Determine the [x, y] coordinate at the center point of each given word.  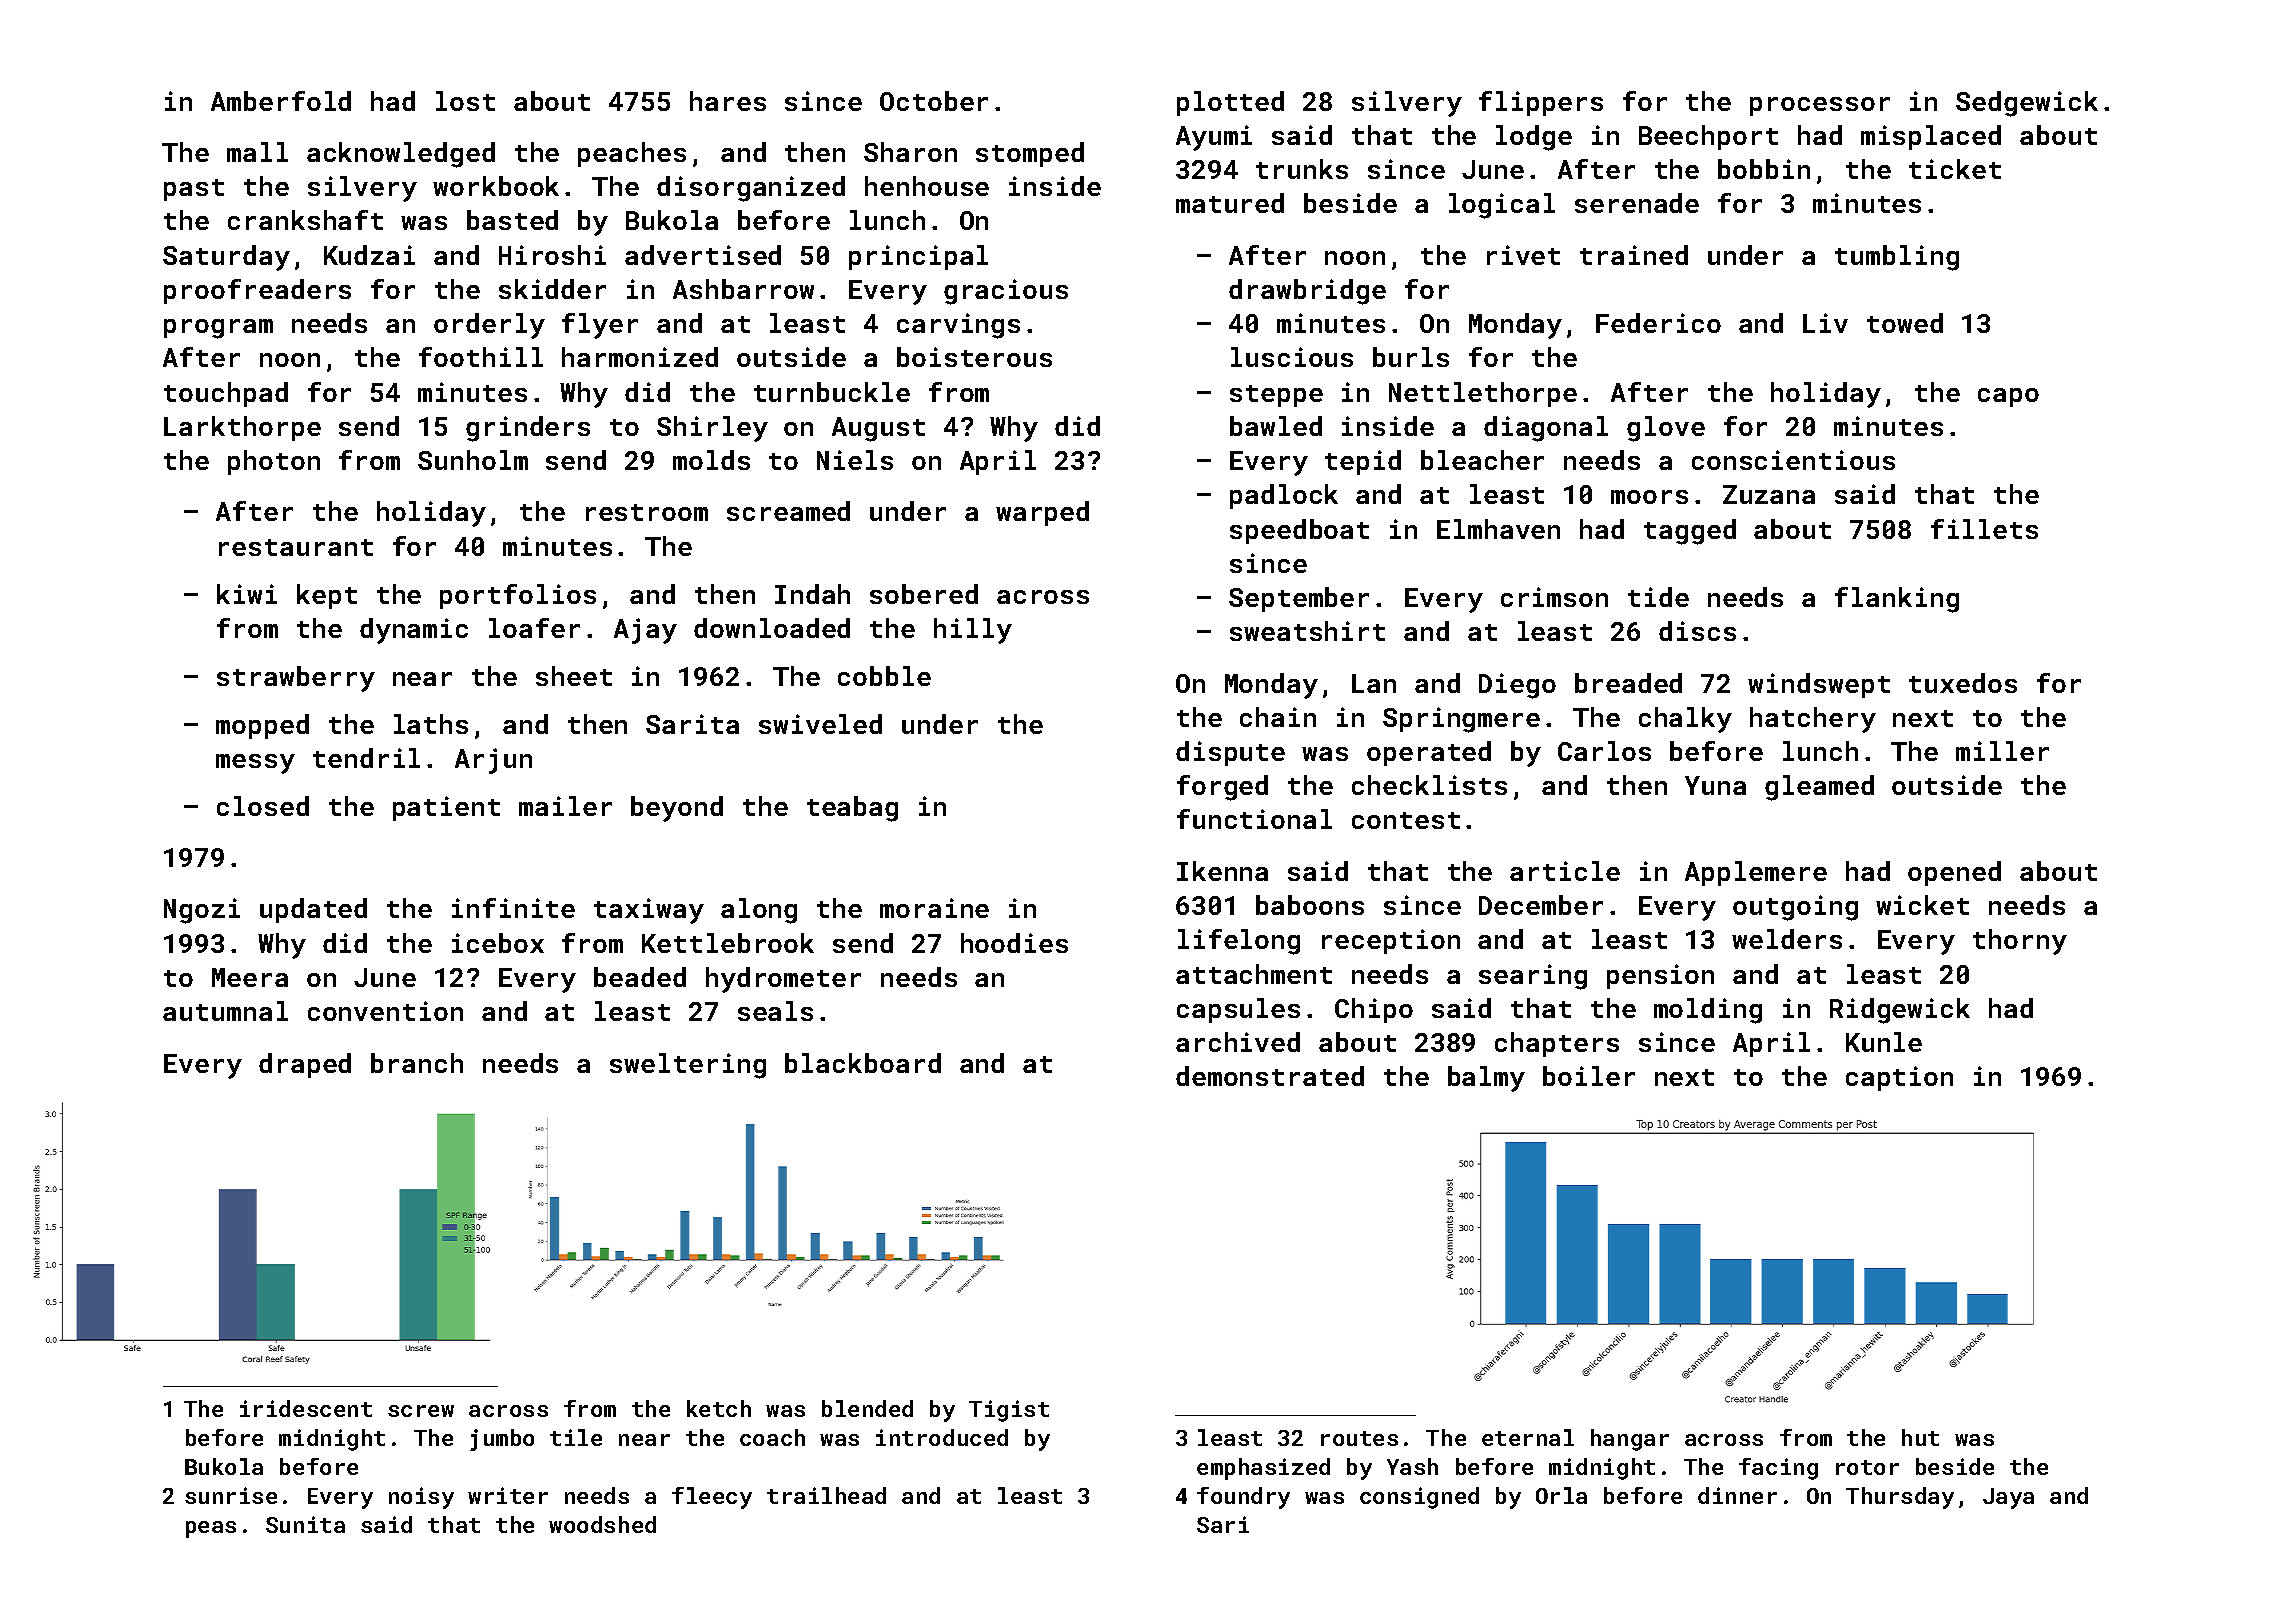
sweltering [688, 1066]
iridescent [306, 1408]
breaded [1628, 683]
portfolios [518, 596]
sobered [924, 594]
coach [772, 1437]
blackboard [863, 1063]
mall [257, 152]
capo [2008, 397]
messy [255, 764]
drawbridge [1307, 292]
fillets [1984, 529]
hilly [973, 631]
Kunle [1884, 1042]
